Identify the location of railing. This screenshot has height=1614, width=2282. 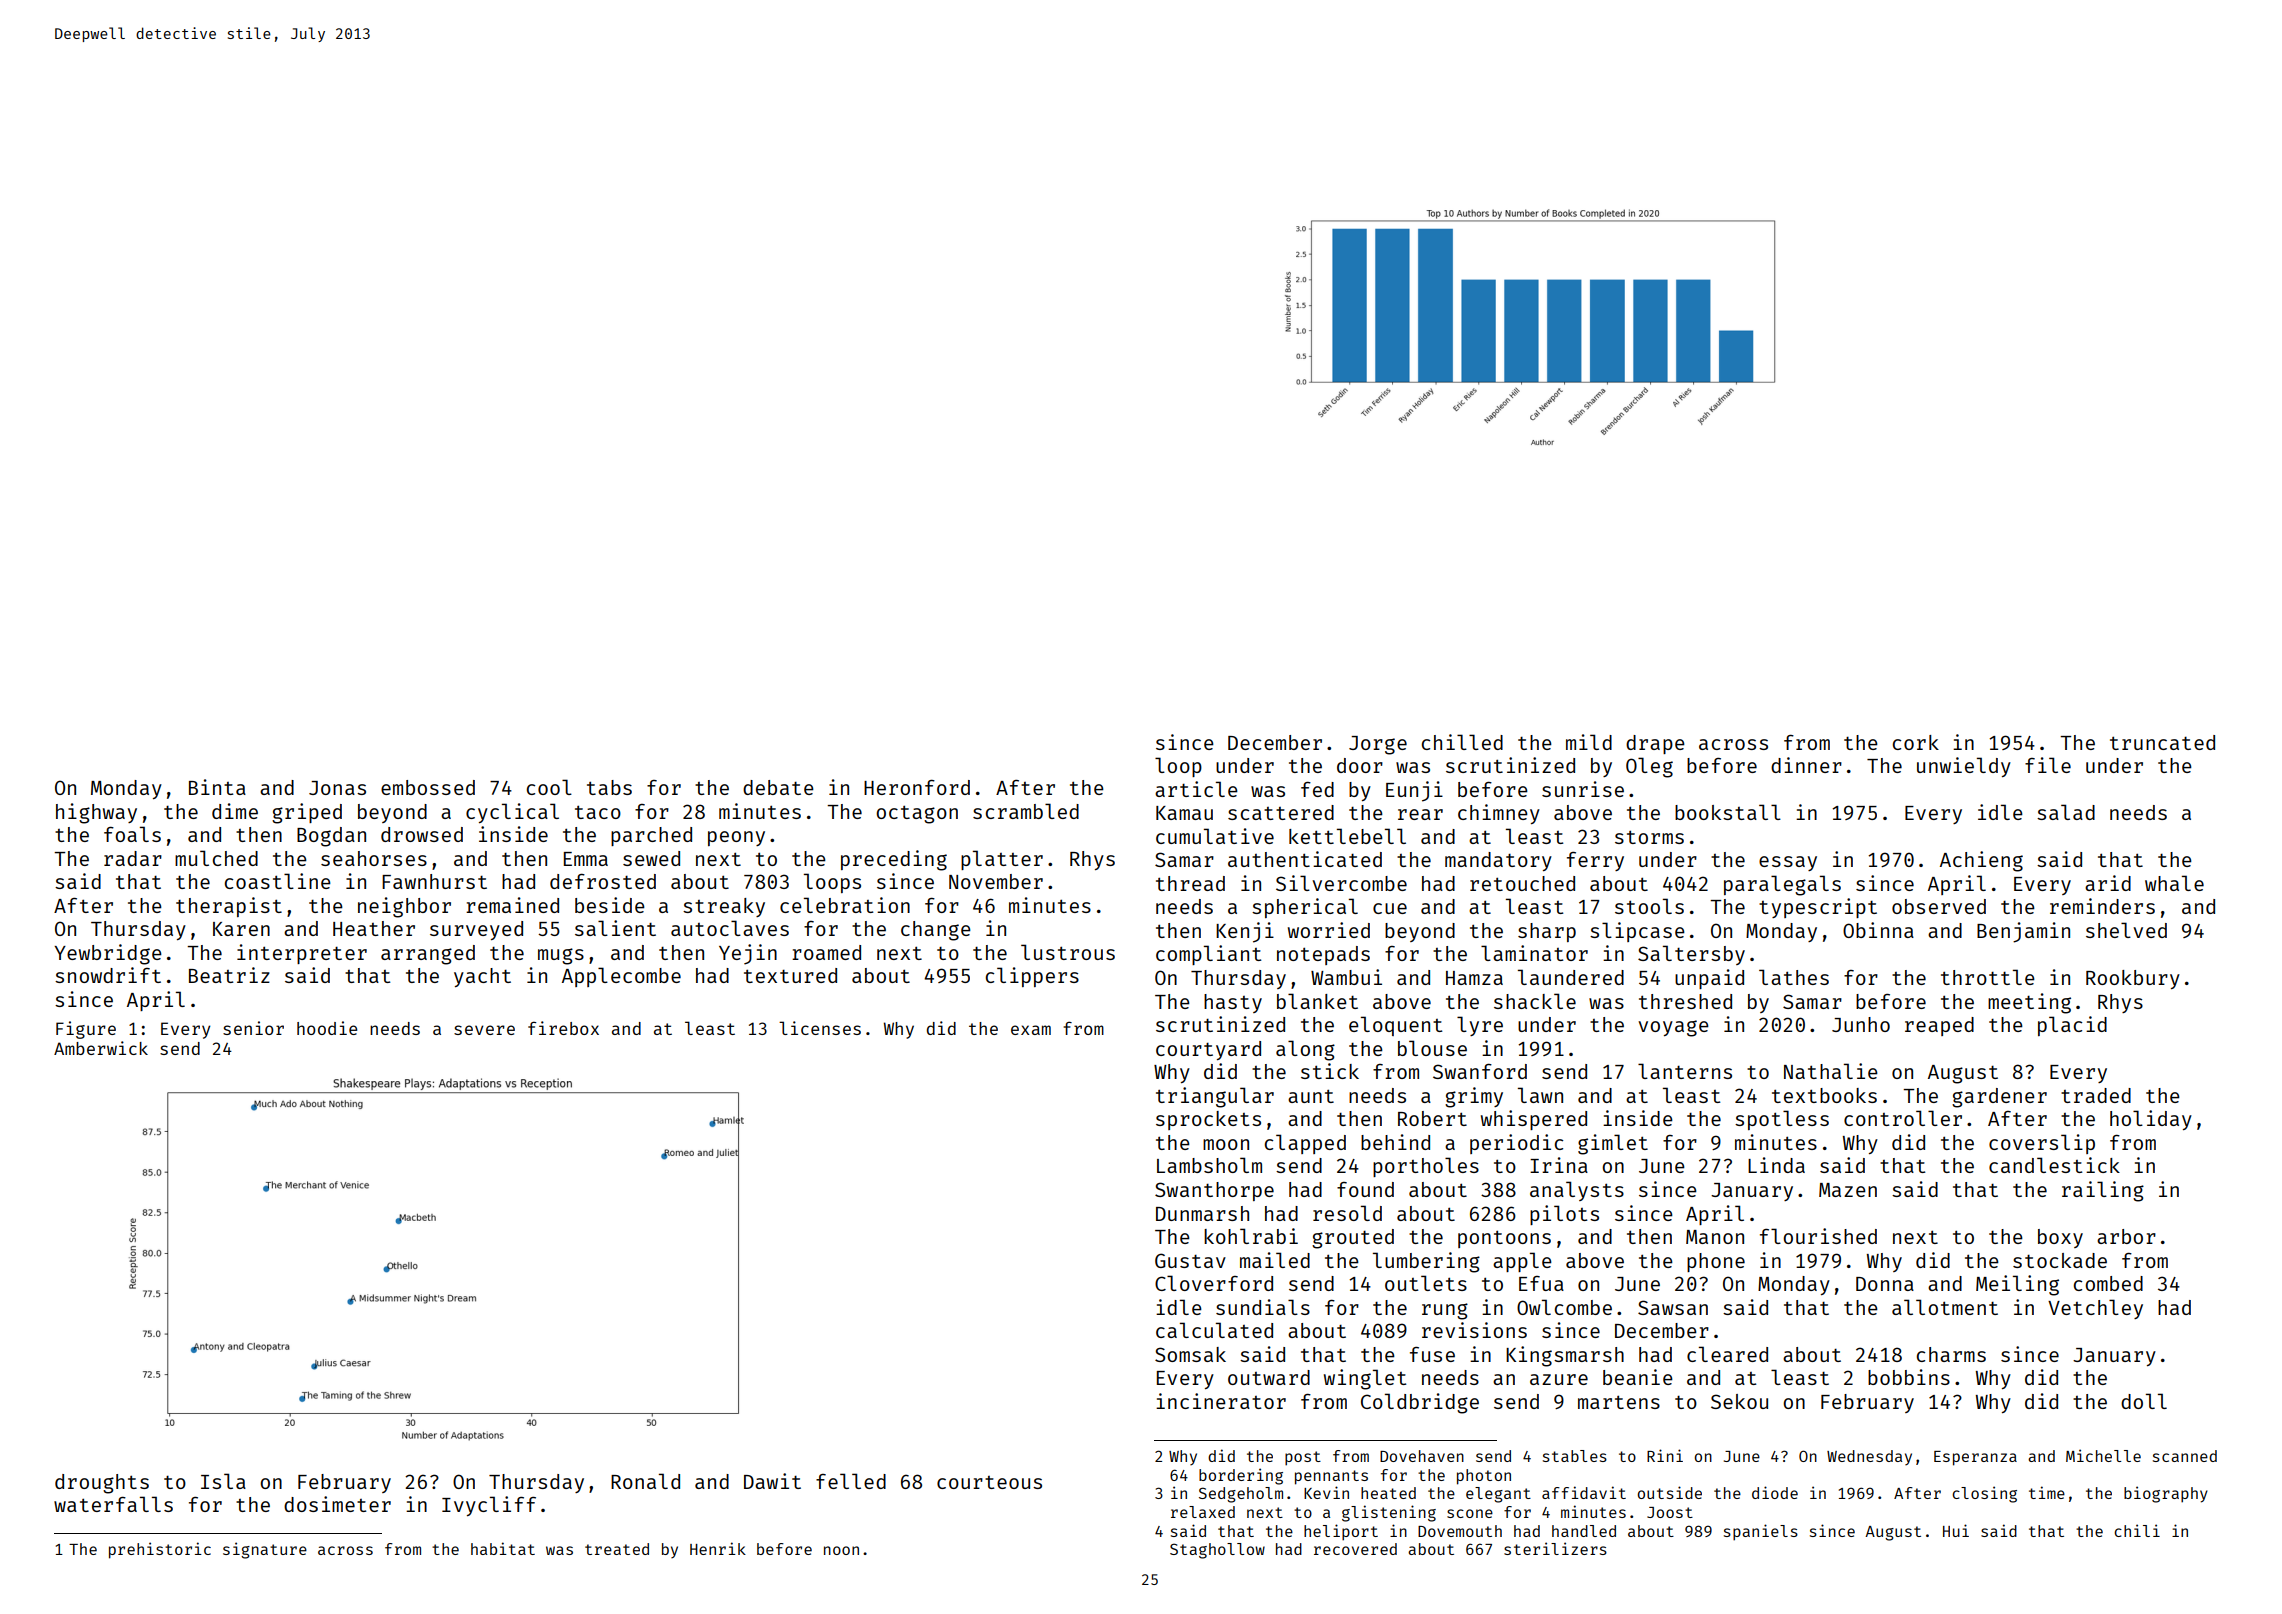
(2103, 1191).
